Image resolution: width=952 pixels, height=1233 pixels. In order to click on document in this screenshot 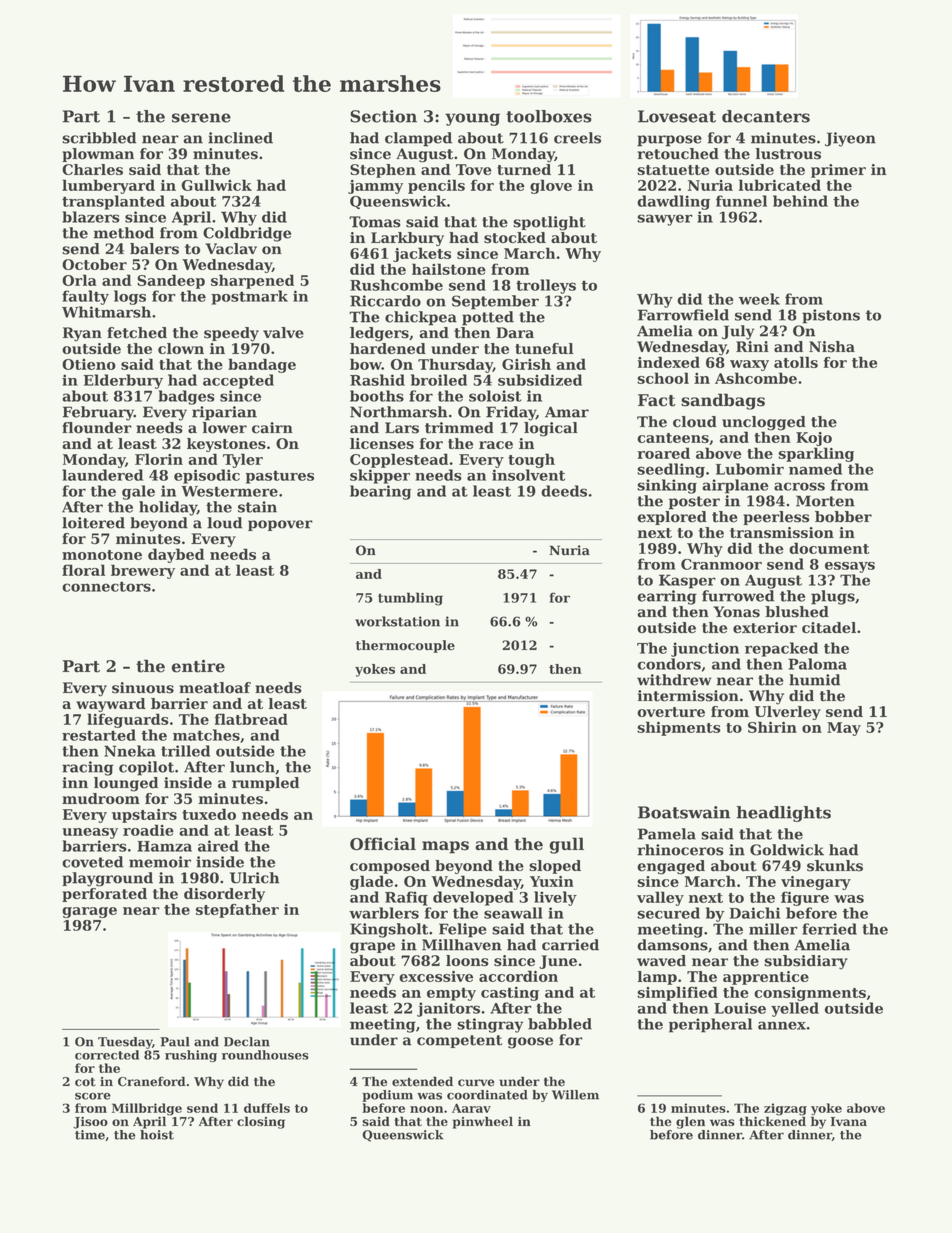, I will do `click(829, 548)`.
